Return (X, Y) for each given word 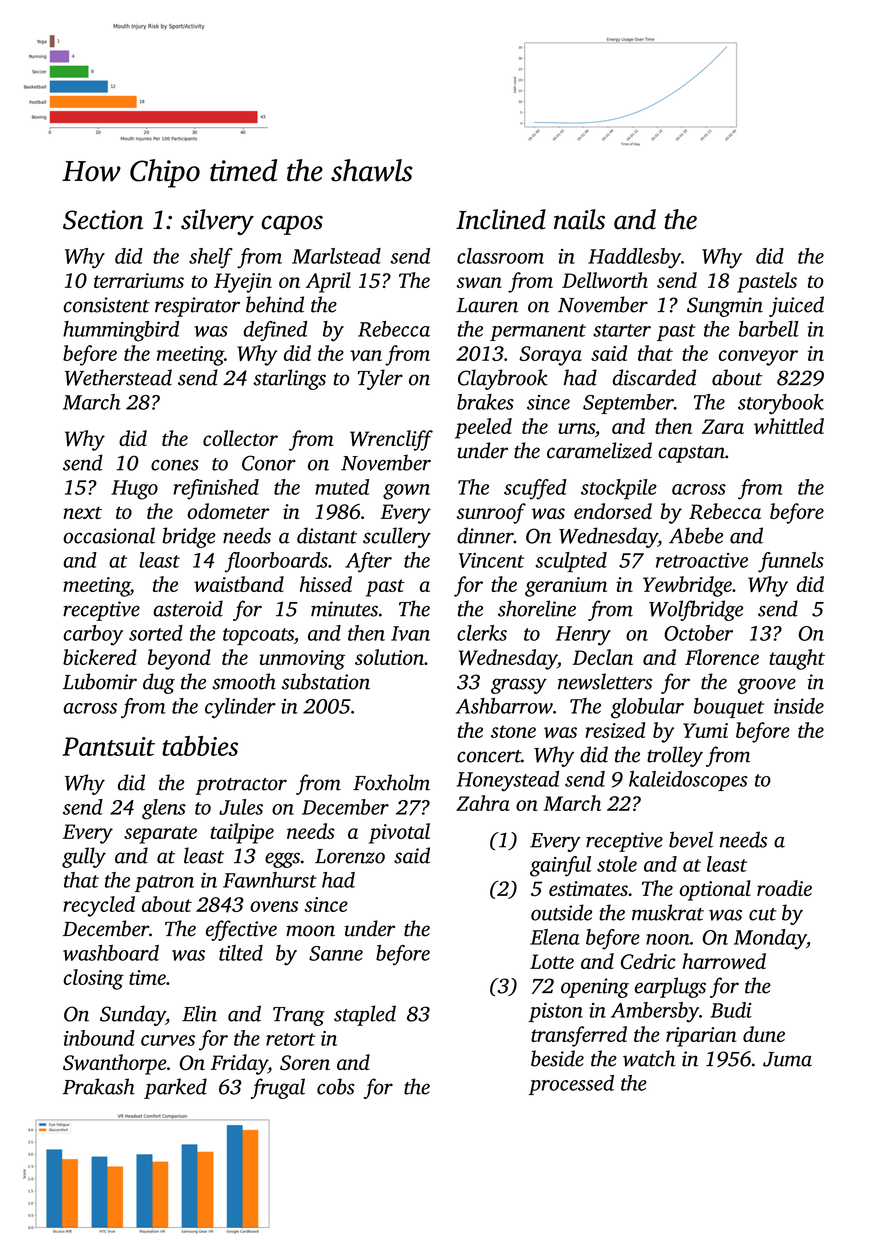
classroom (500, 256)
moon (310, 931)
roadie (784, 888)
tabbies (200, 746)
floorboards (276, 562)
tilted (241, 953)
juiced (796, 306)
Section (103, 220)
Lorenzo (350, 856)
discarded (654, 377)
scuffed (535, 489)
